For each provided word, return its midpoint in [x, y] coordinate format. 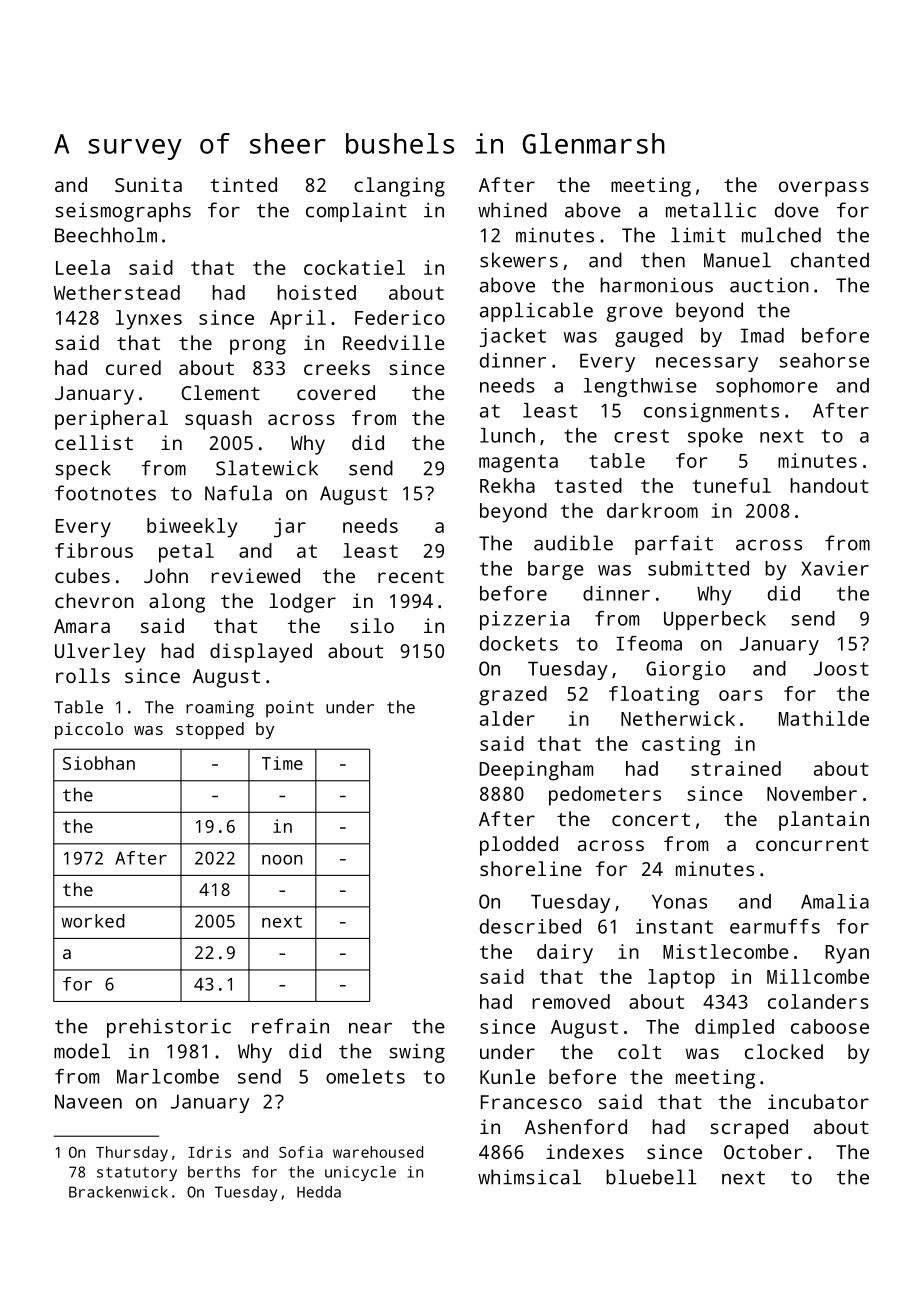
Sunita [148, 184]
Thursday [132, 1154]
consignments [711, 412]
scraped [749, 1129]
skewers [519, 260]
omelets [365, 1076]
